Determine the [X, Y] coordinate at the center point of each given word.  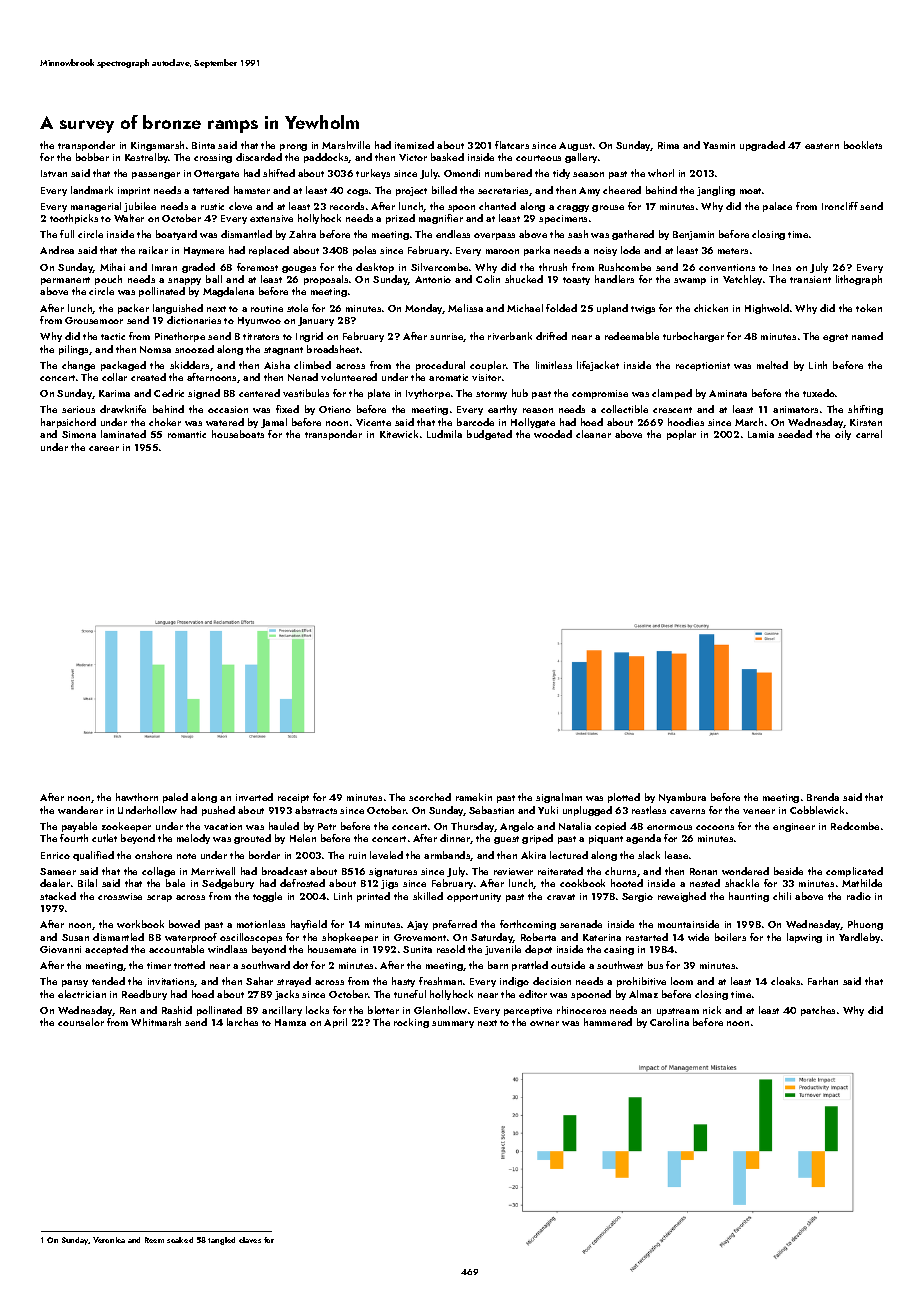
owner [544, 1023]
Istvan [54, 173]
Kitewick [399, 434]
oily [843, 435]
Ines [782, 267]
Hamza [290, 1022]
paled [175, 798]
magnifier [441, 219]
